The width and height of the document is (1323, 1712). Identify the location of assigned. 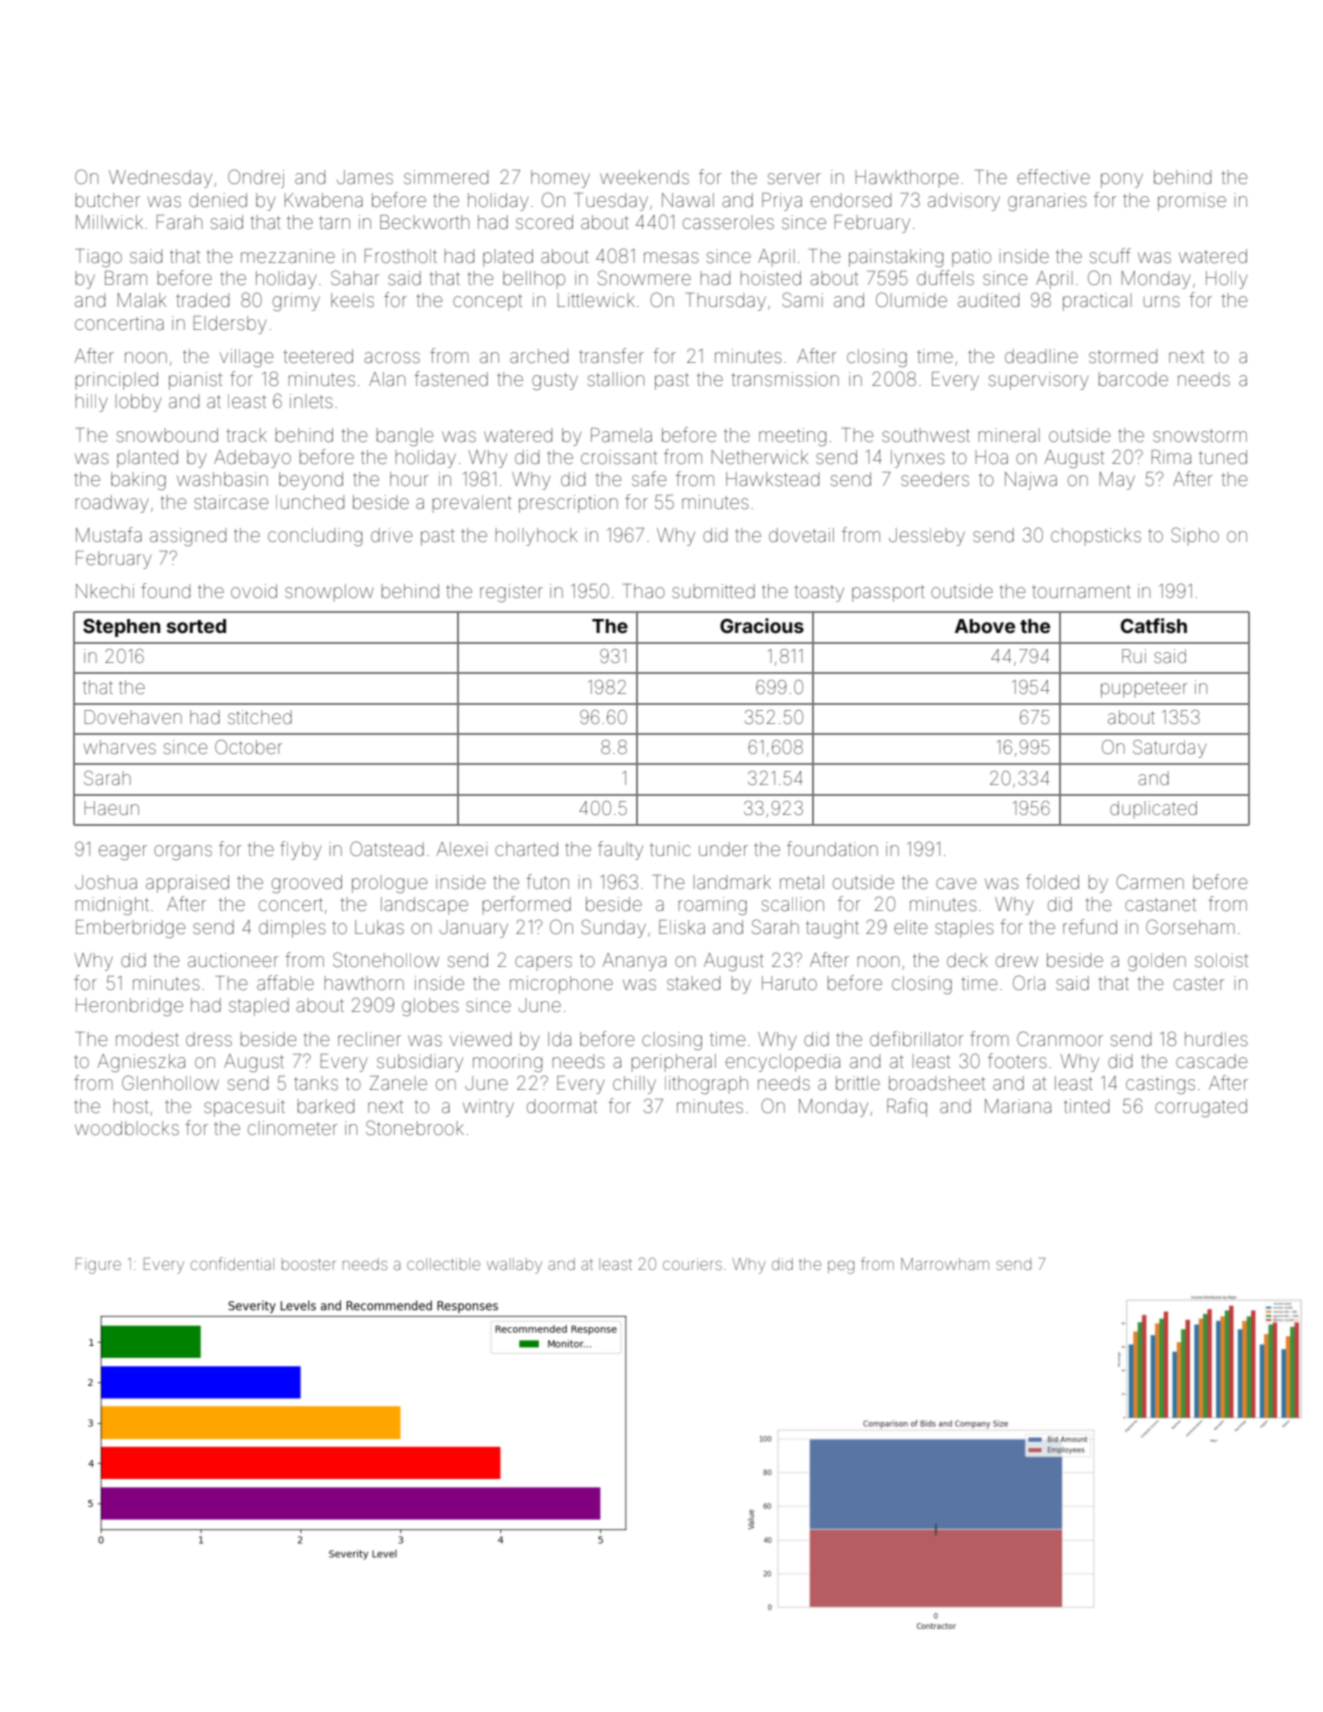
(188, 537).
